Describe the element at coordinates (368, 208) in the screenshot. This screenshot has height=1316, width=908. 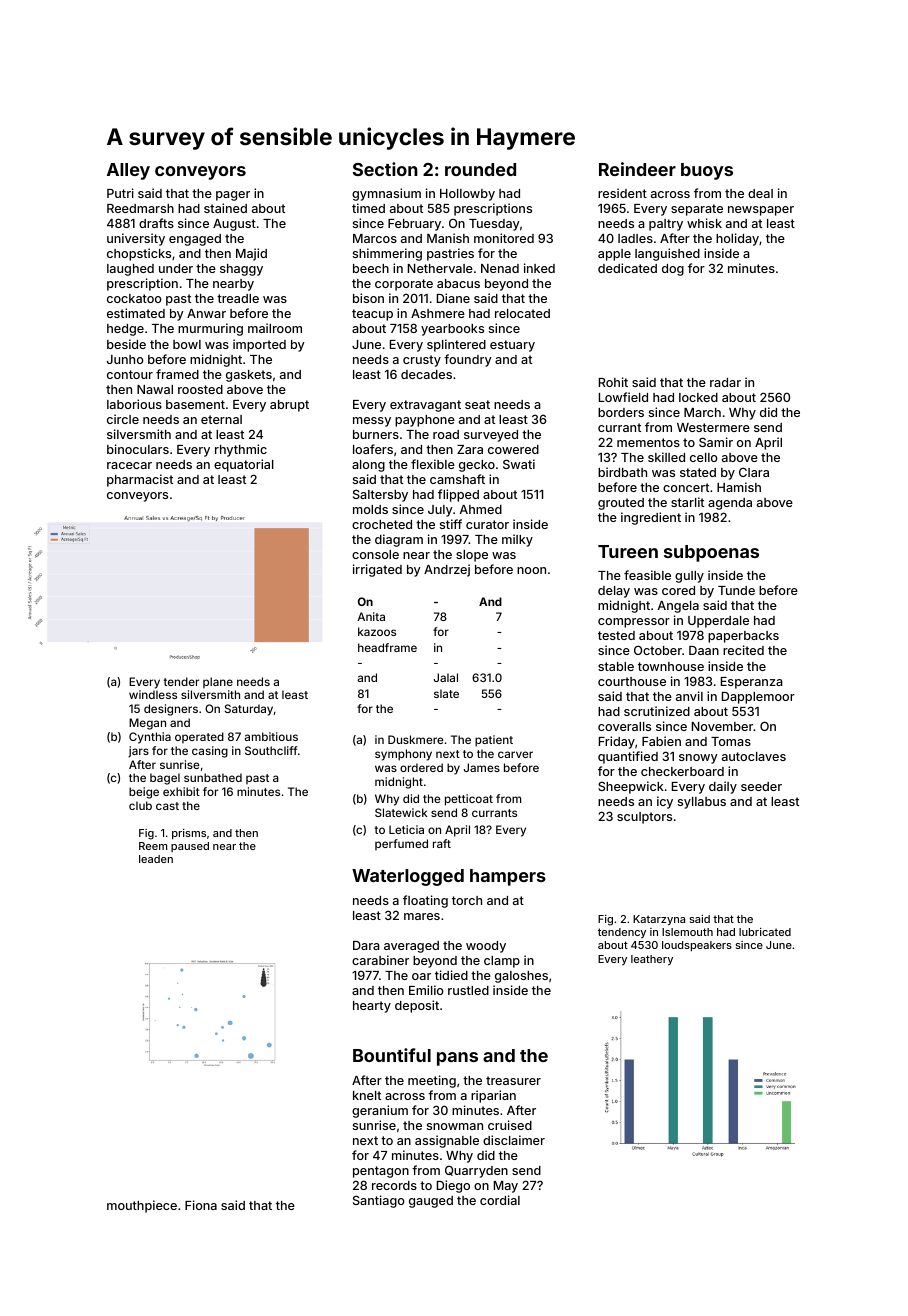
I see `timed` at that location.
